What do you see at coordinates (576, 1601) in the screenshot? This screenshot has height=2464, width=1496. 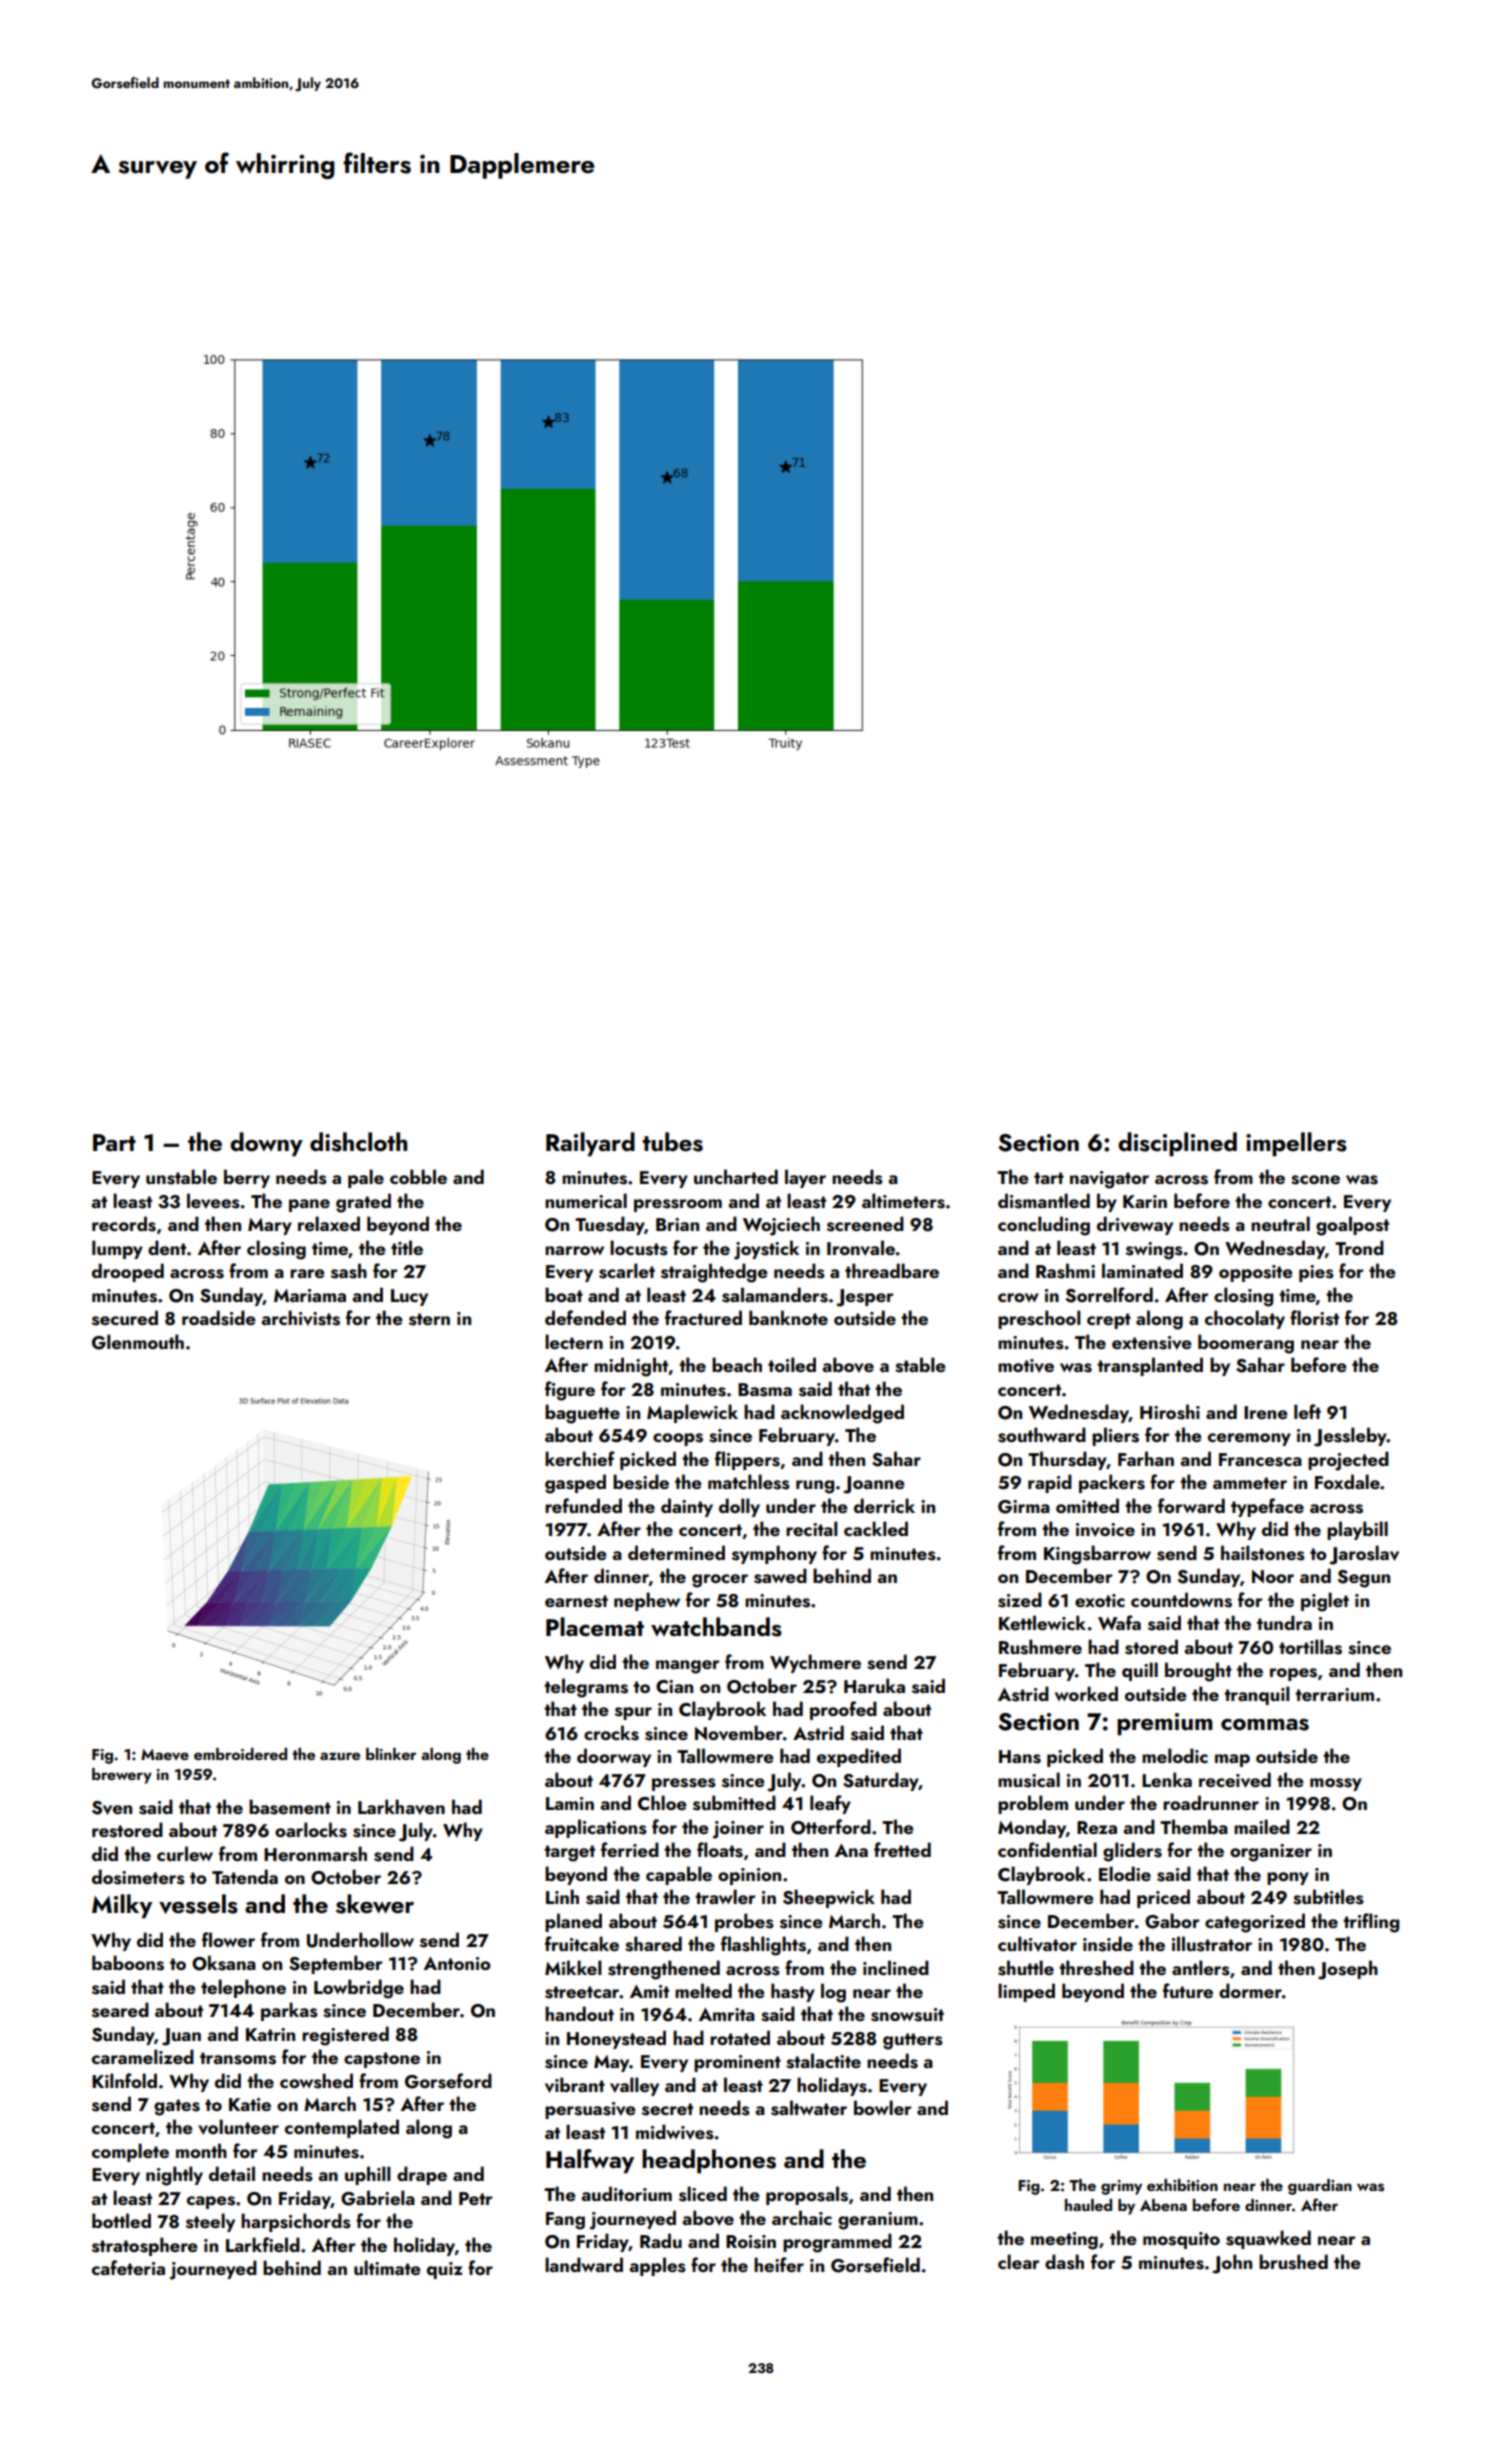 I see `earnest` at bounding box center [576, 1601].
